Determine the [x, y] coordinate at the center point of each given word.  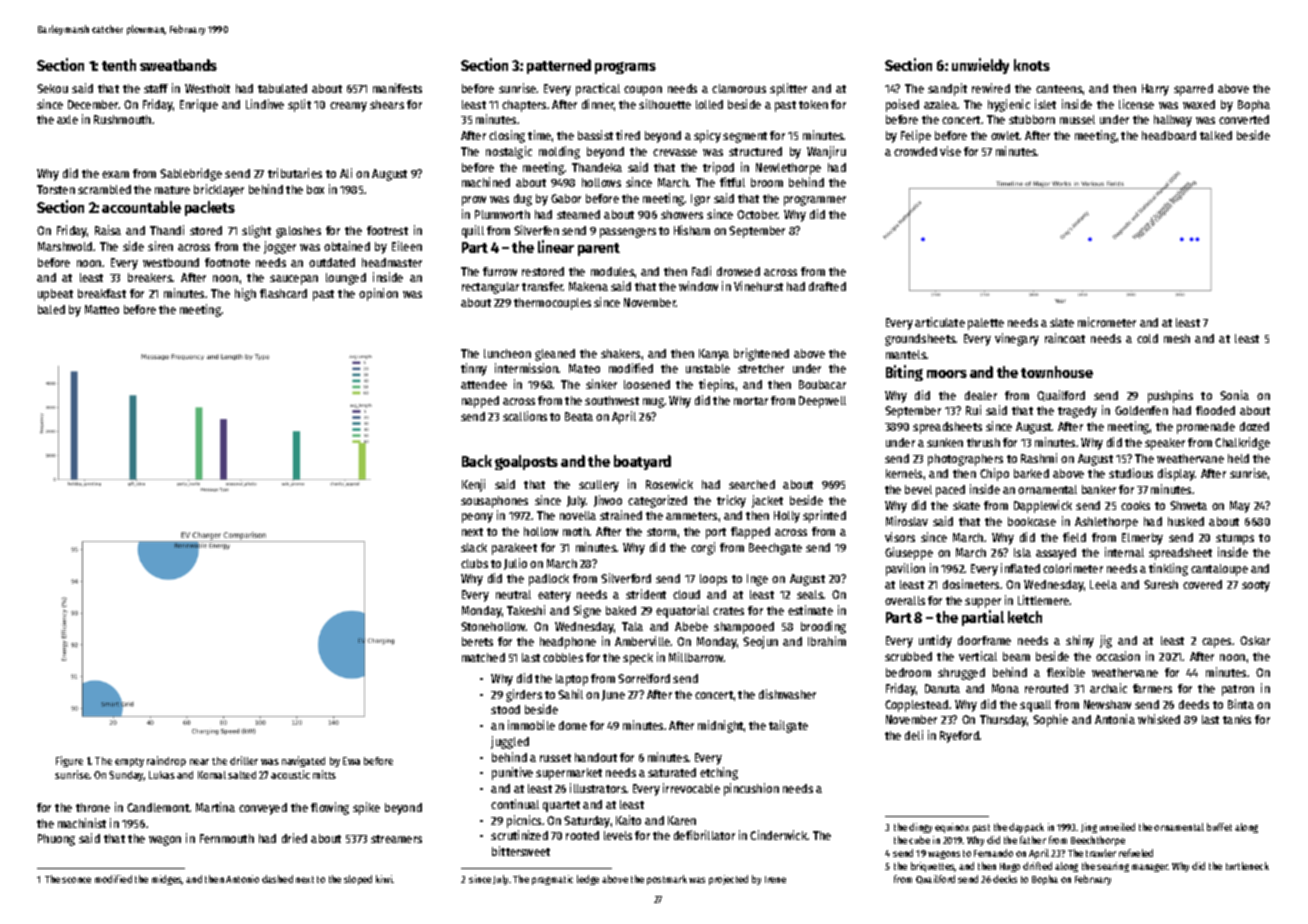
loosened [647, 384]
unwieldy [980, 66]
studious [1131, 473]
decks [1005, 879]
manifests [397, 88]
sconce [76, 880]
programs [625, 68]
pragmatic [552, 880]
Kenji [473, 485]
